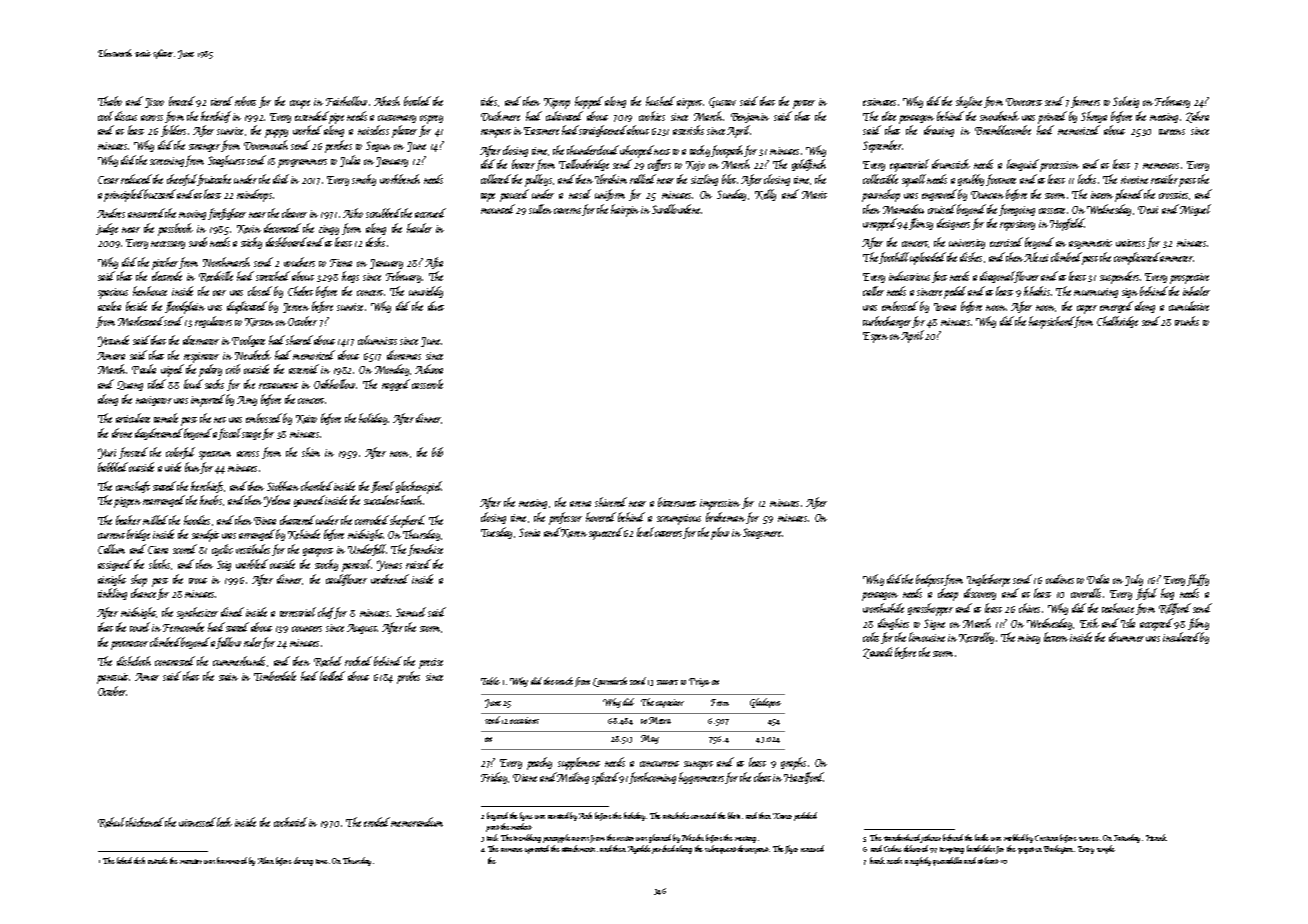 This document has height=924, width=1308. I want to click on May, so click(650, 739).
